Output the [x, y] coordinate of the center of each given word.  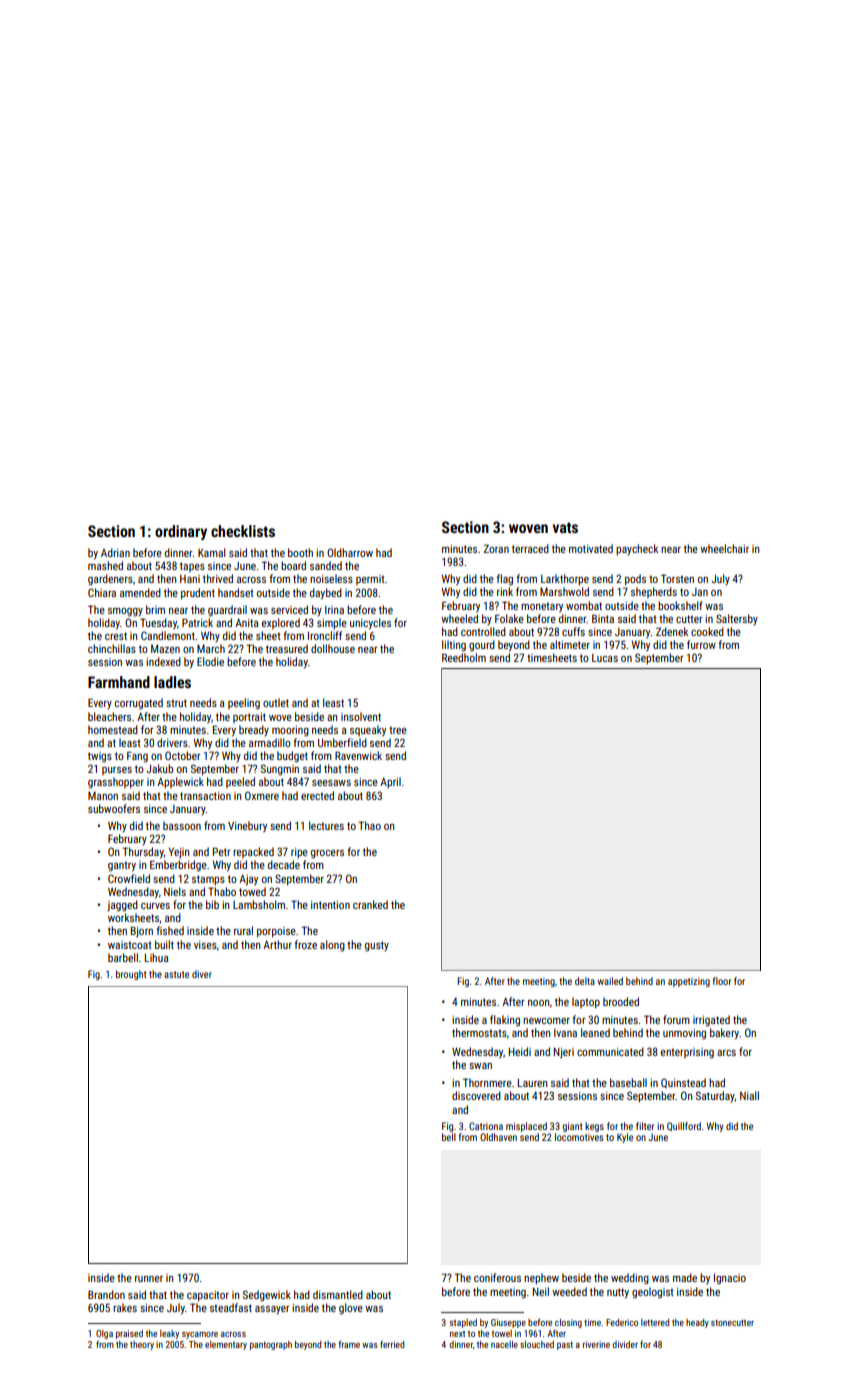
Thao [370, 825]
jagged [122, 906]
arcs [726, 1053]
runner [149, 1279]
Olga [104, 1334]
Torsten [677, 578]
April [390, 782]
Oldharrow [350, 552]
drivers [172, 742]
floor [722, 981]
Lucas [605, 658]
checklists [243, 531]
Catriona [486, 1126]
